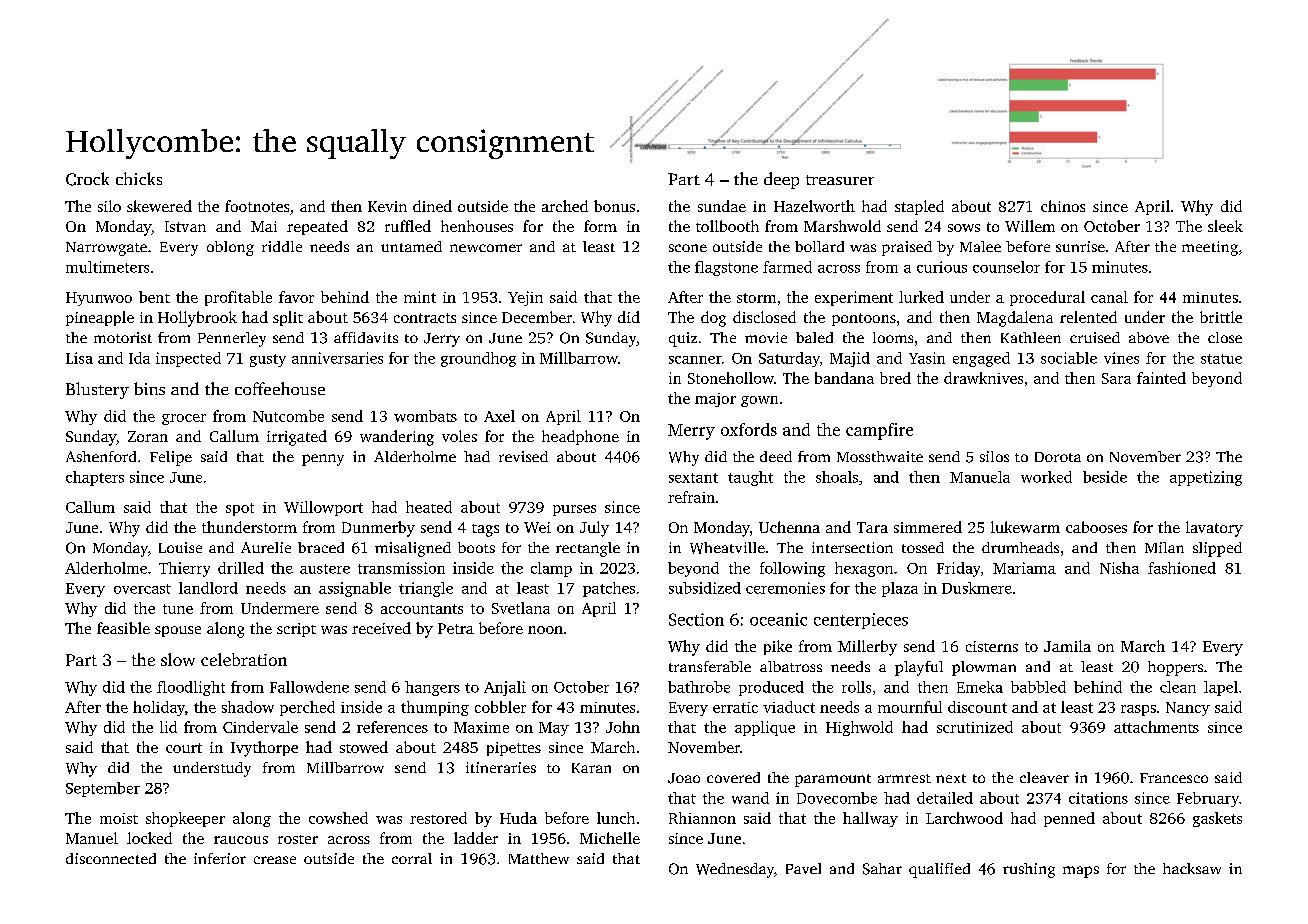 This page has width=1308, height=924. What do you see at coordinates (1175, 668) in the page?
I see `hoppers` at bounding box center [1175, 668].
